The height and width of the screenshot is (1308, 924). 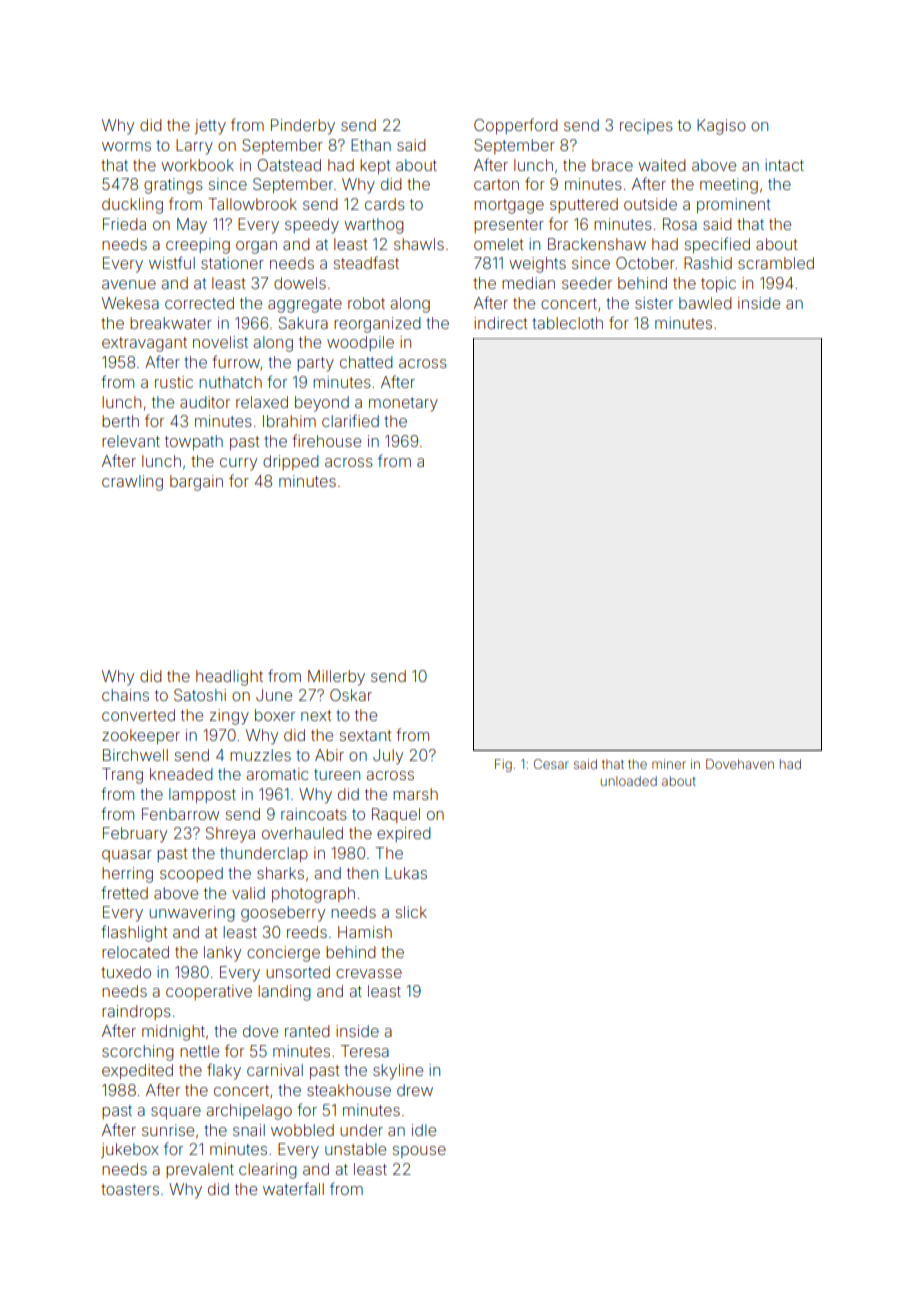 I want to click on omelet, so click(x=498, y=244).
